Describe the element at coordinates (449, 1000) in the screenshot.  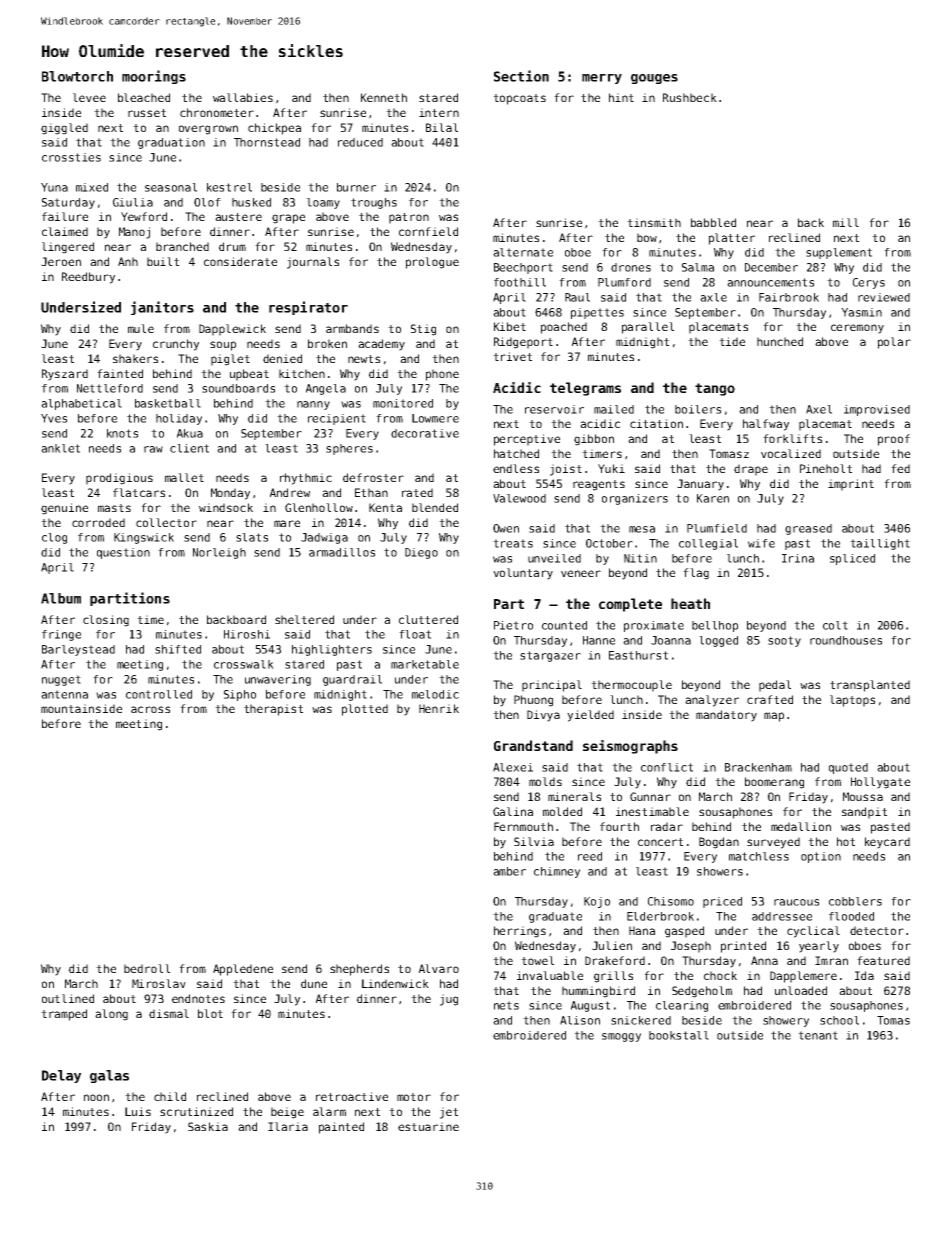
I see `jug` at that location.
